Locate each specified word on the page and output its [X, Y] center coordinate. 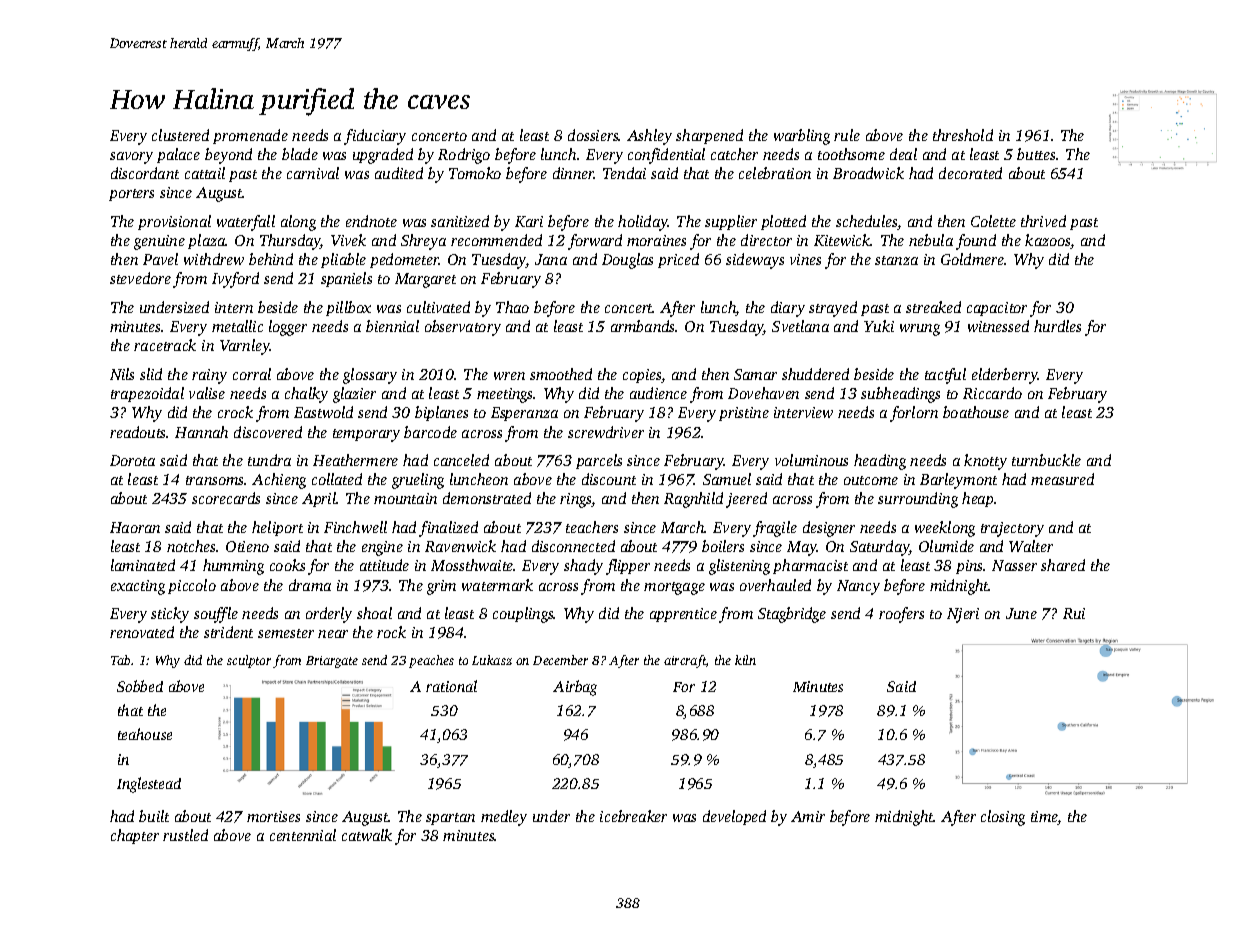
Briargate [332, 662]
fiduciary [375, 137]
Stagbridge [792, 615]
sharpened [709, 136]
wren [509, 376]
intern [234, 307]
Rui [1074, 613]
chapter [135, 836]
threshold [963, 135]
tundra [269, 460]
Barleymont [958, 481]
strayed [833, 309]
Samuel [727, 479]
